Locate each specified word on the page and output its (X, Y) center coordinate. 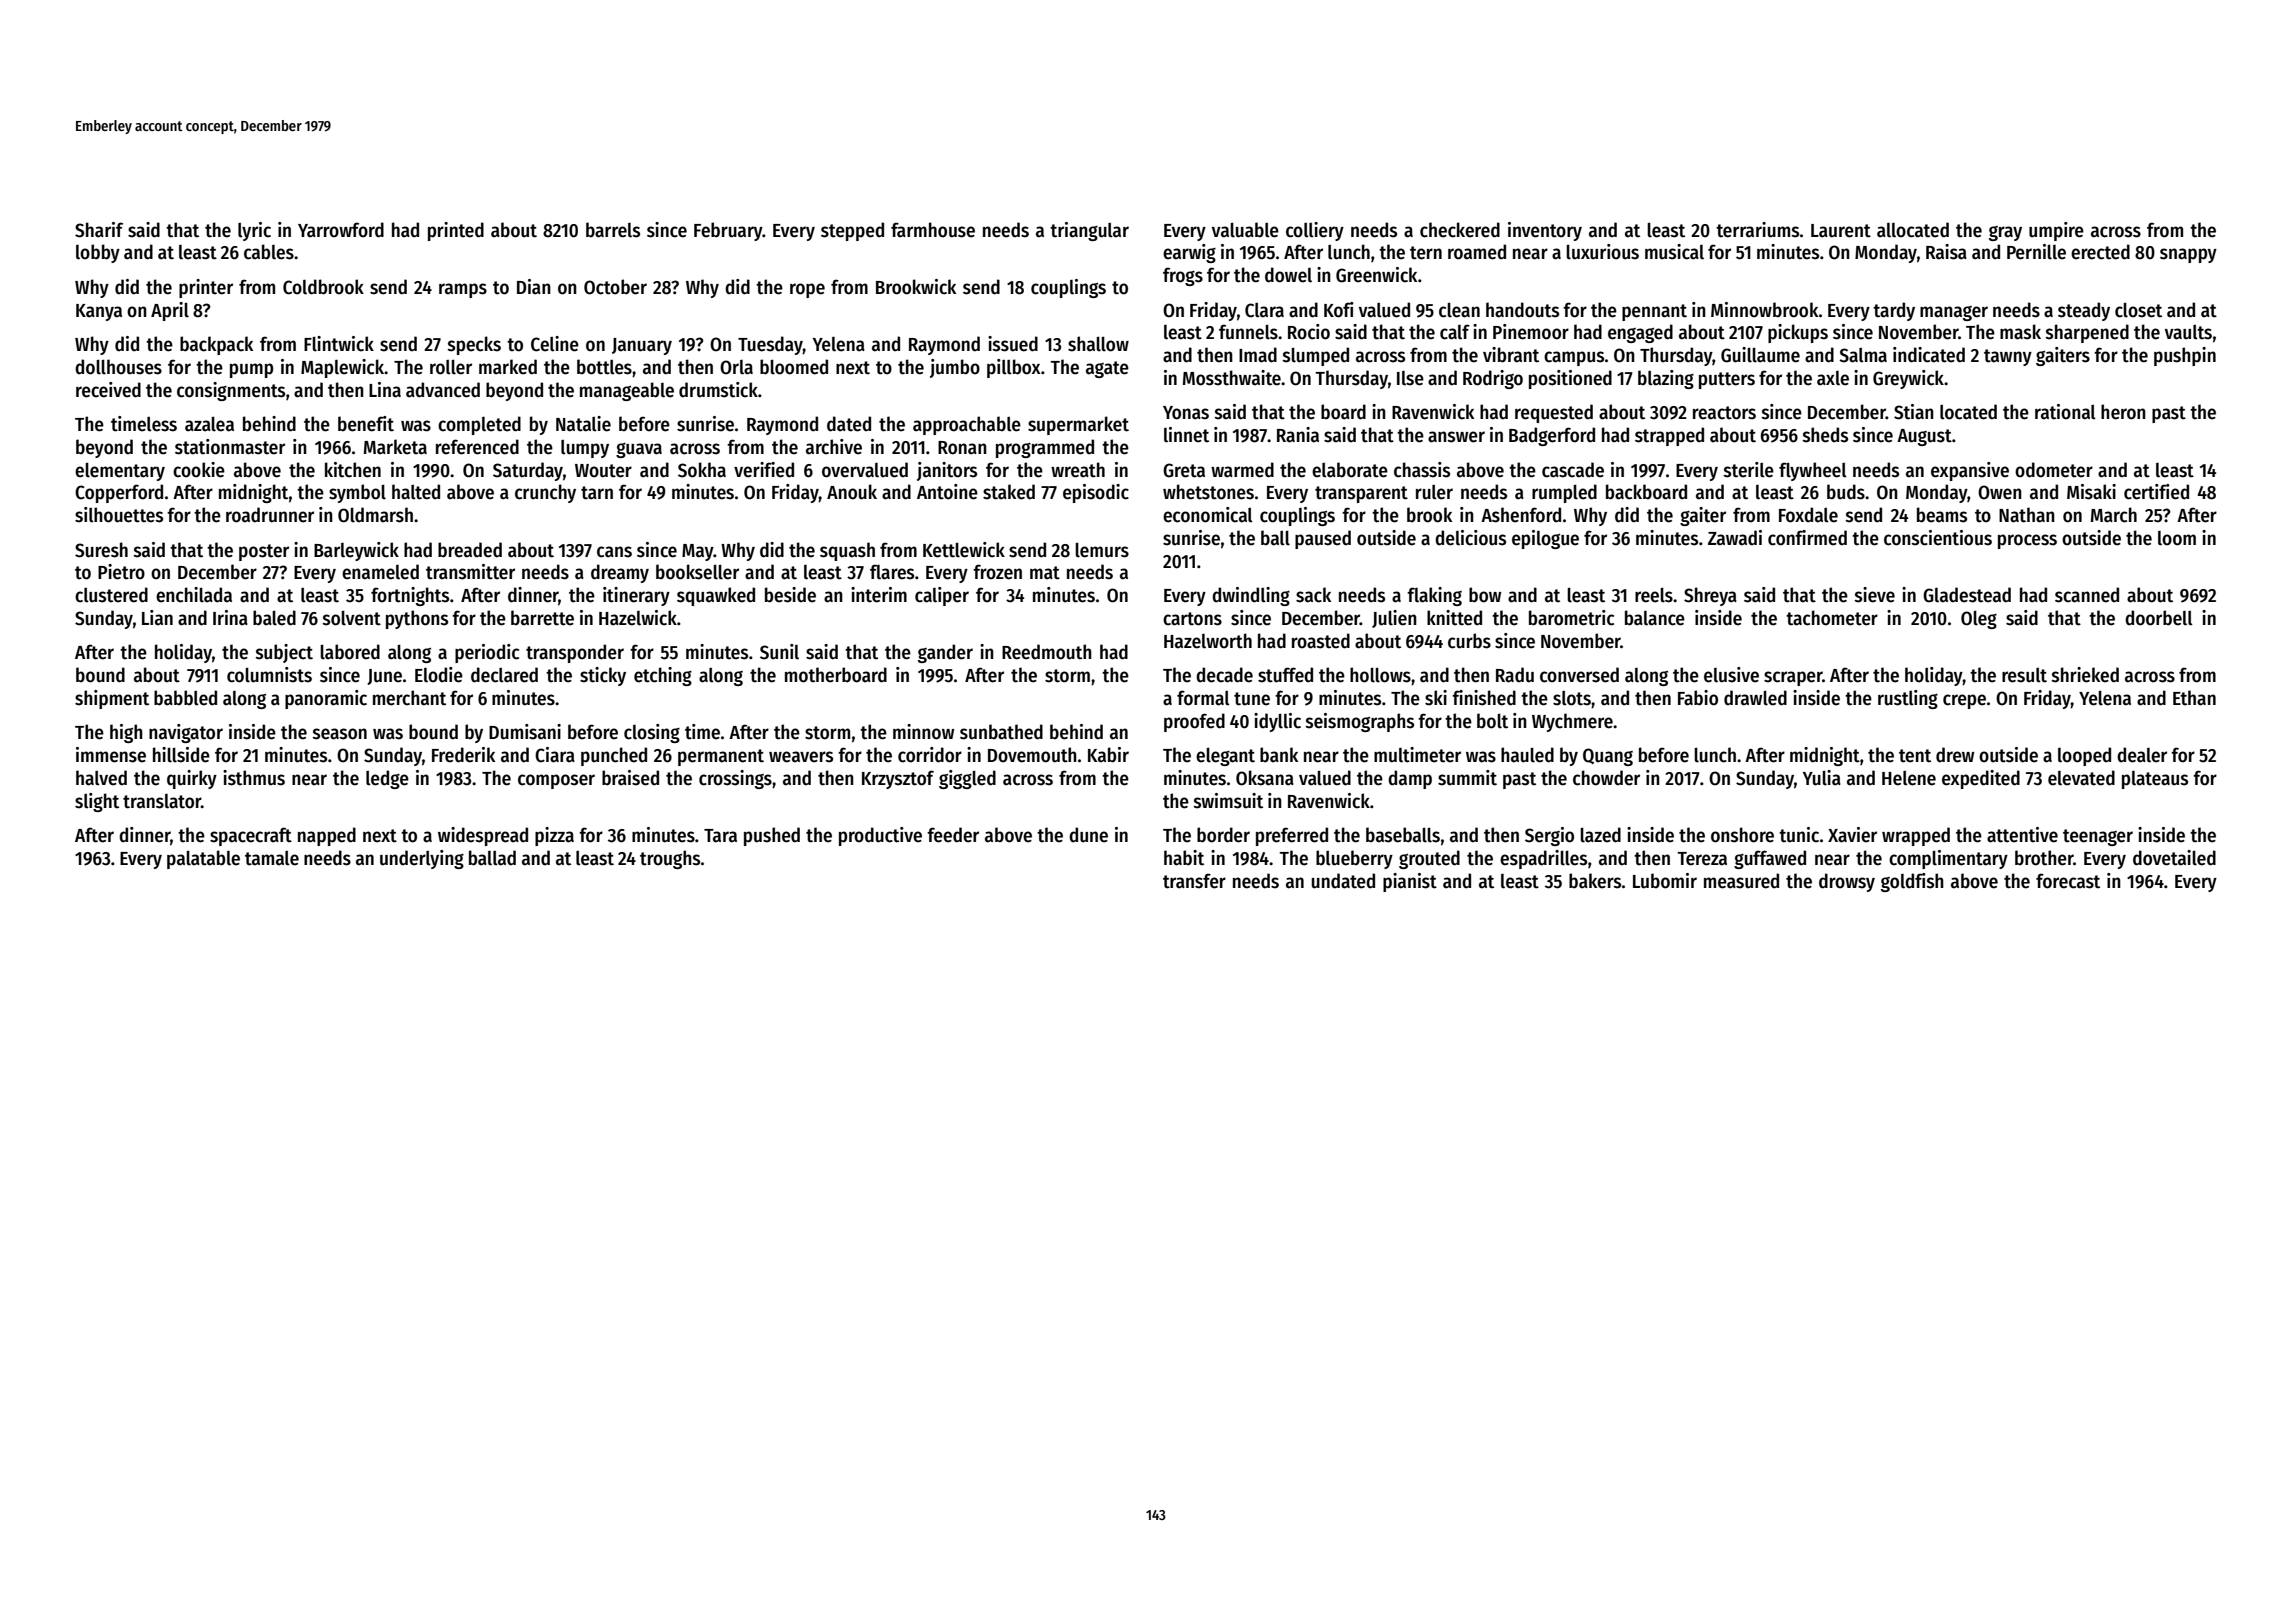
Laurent (1841, 231)
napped (327, 836)
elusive (1731, 675)
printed (456, 231)
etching (663, 676)
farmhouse (933, 230)
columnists (269, 675)
